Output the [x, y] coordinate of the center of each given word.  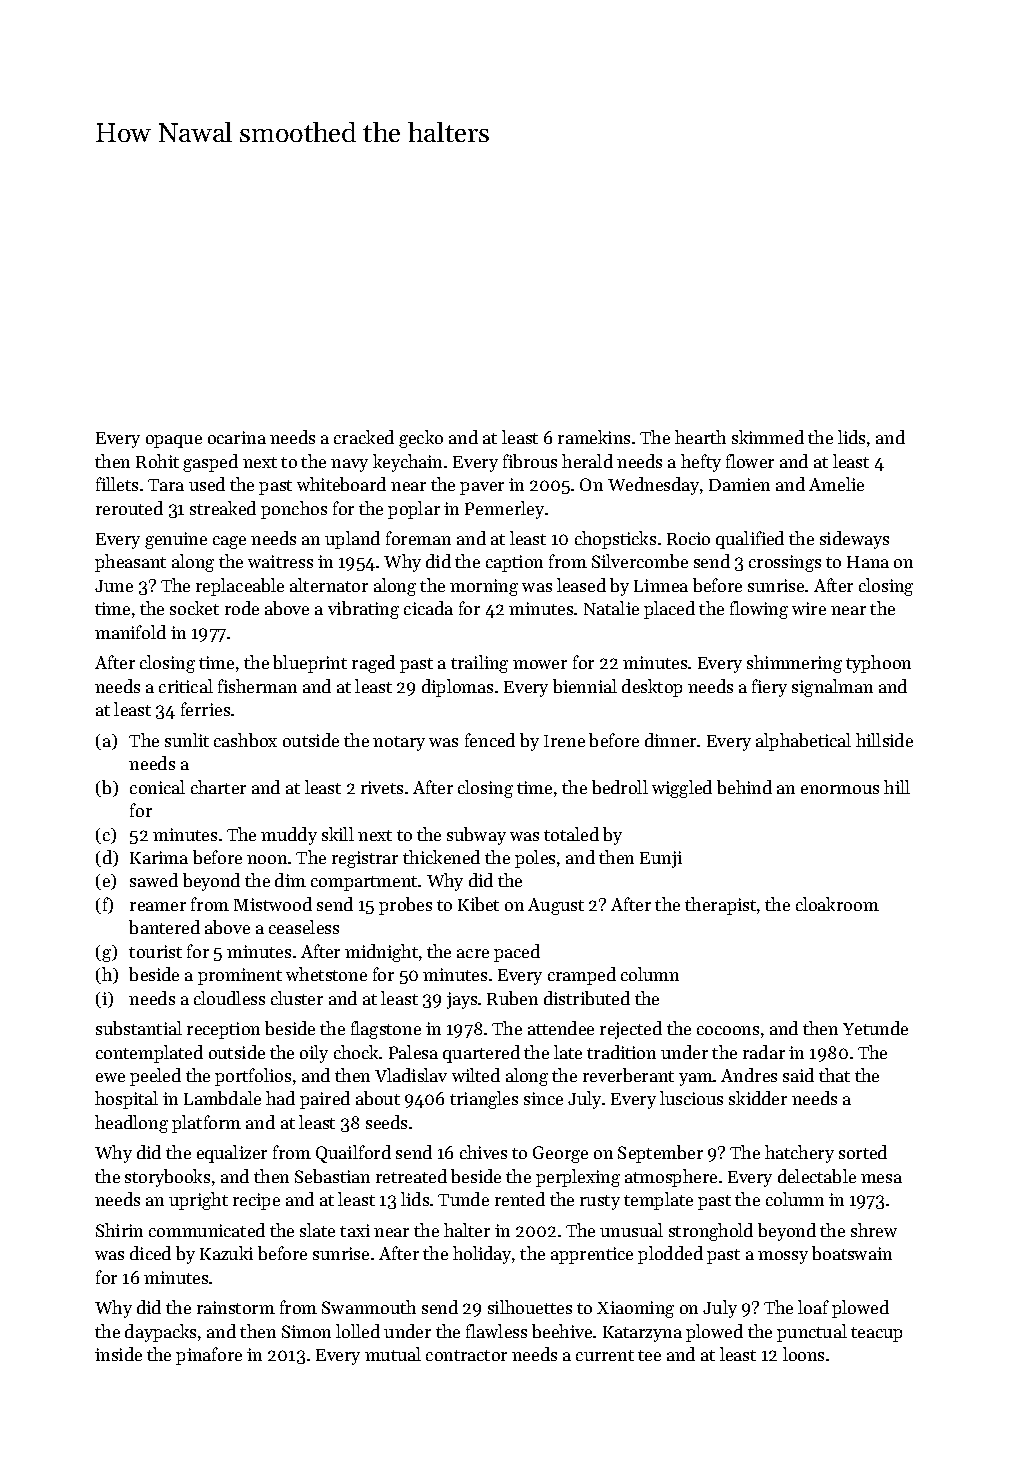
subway [476, 836]
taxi [355, 1230]
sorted [863, 1152]
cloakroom [837, 904]
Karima [159, 857]
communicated [207, 1230]
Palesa [413, 1052]
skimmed [768, 437]
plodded [670, 1255]
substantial [139, 1028]
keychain [407, 463]
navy [349, 465]
